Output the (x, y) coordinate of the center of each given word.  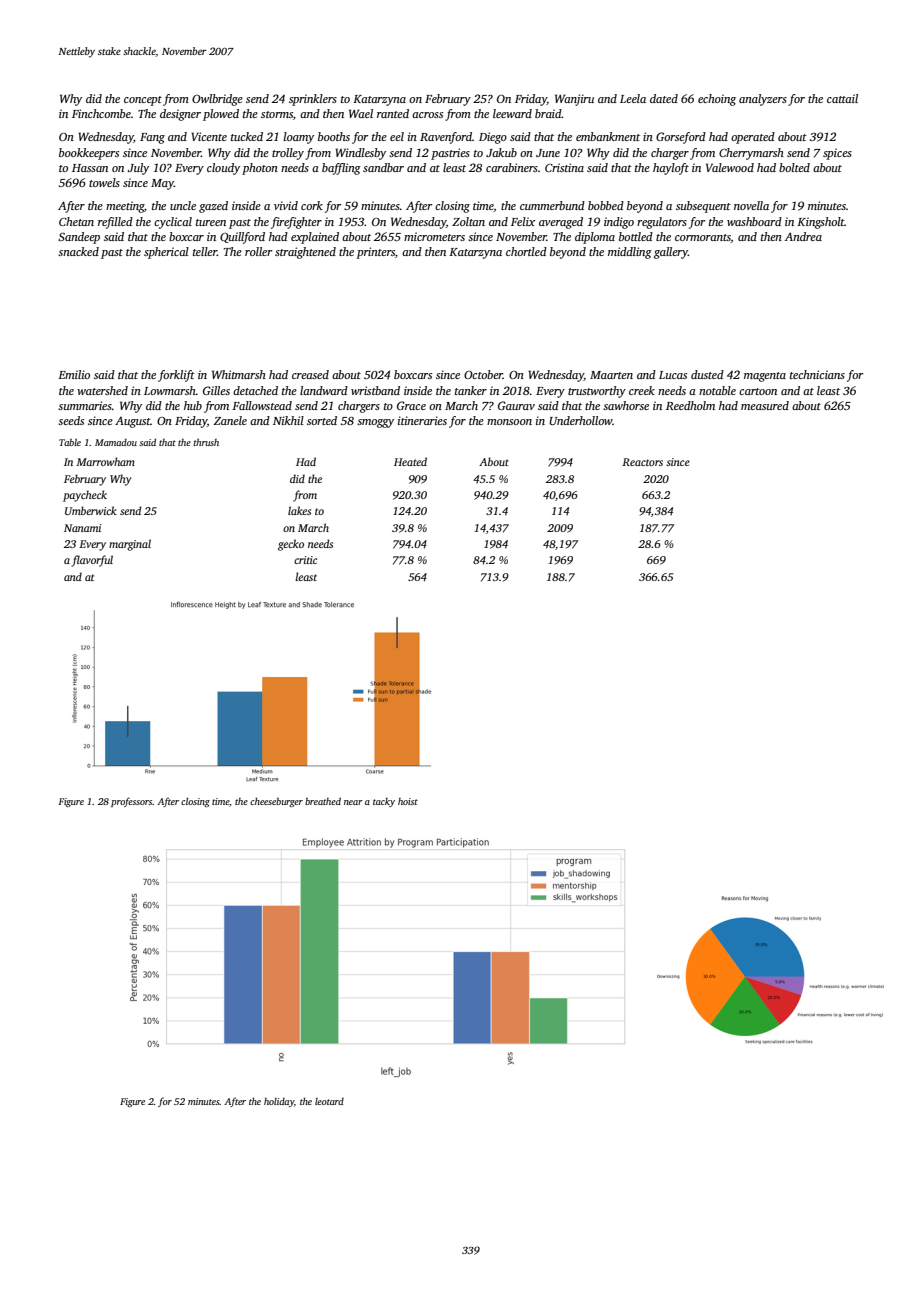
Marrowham (105, 461)
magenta (765, 377)
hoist (408, 801)
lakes (299, 510)
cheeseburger (276, 802)
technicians (817, 374)
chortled (526, 251)
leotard (329, 1101)
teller (205, 251)
